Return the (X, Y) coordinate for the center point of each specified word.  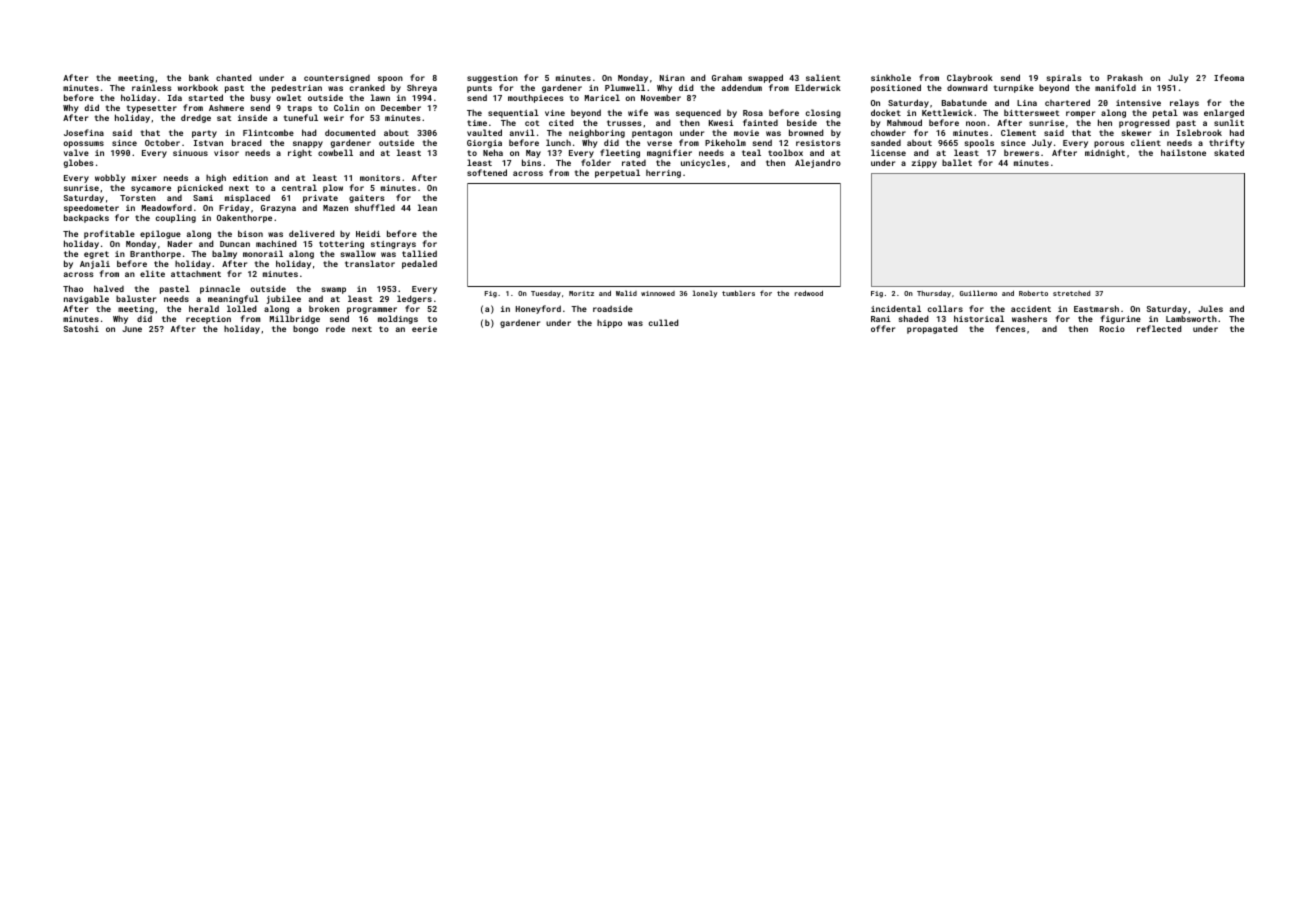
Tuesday (546, 294)
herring (663, 174)
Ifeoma (1229, 77)
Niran (672, 78)
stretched (1071, 293)
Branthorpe (155, 254)
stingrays (393, 245)
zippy (924, 164)
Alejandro (818, 163)
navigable (86, 299)
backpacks (86, 219)
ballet (957, 162)
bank (199, 77)
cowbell (335, 152)
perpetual (617, 173)
